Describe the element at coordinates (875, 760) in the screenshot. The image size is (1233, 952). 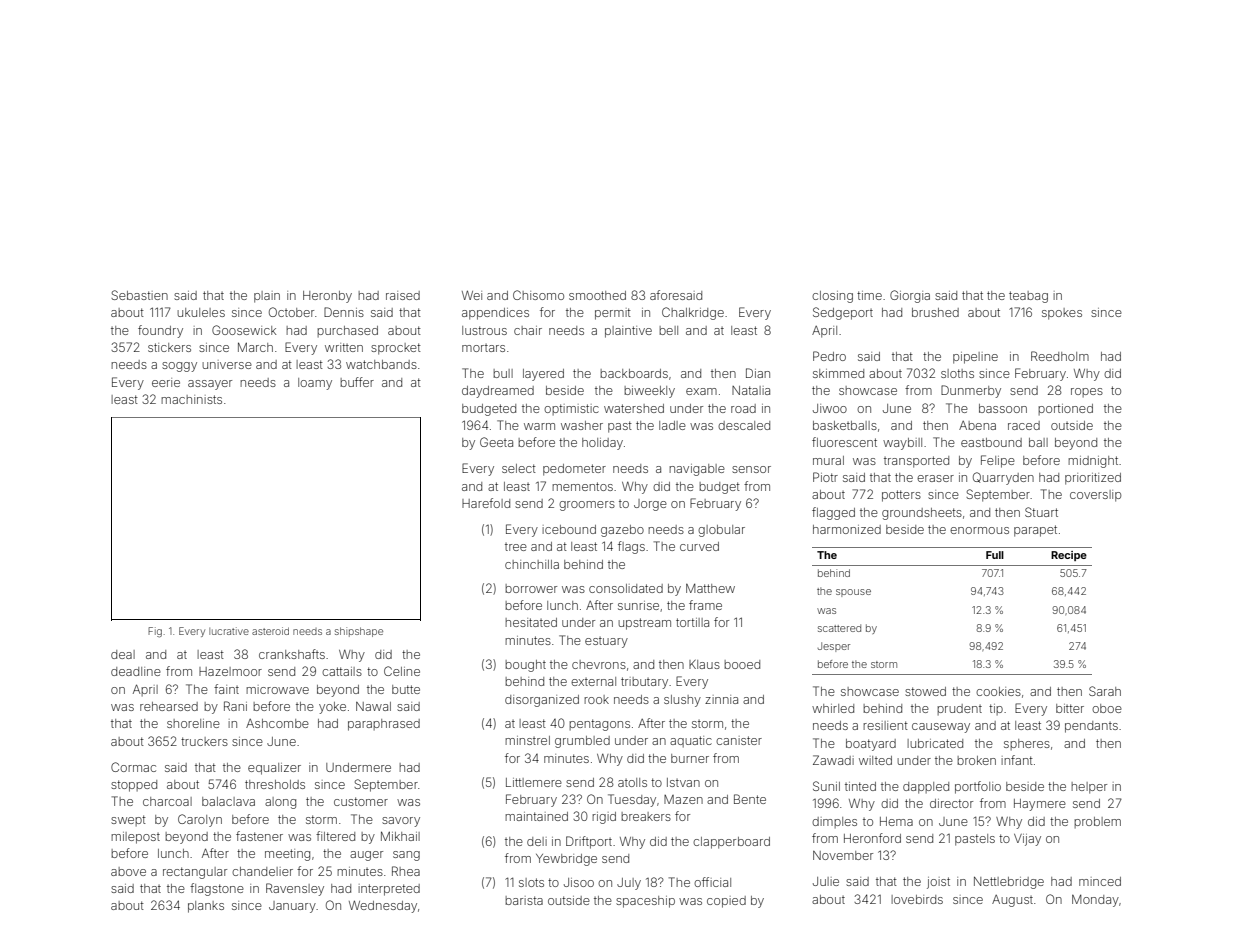
I see `wilted` at that location.
